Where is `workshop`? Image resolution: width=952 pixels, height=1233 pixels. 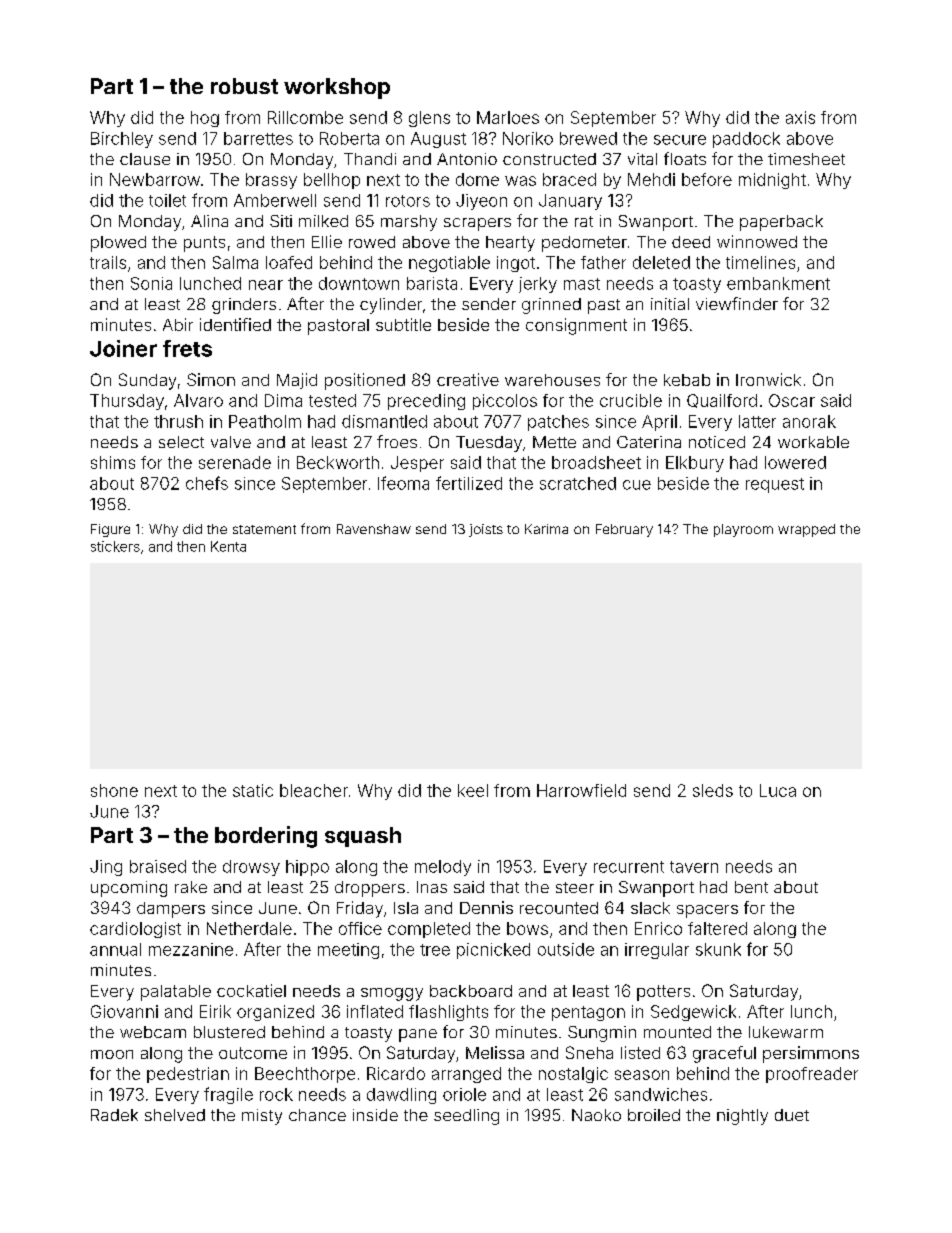
workshop is located at coordinates (337, 88).
